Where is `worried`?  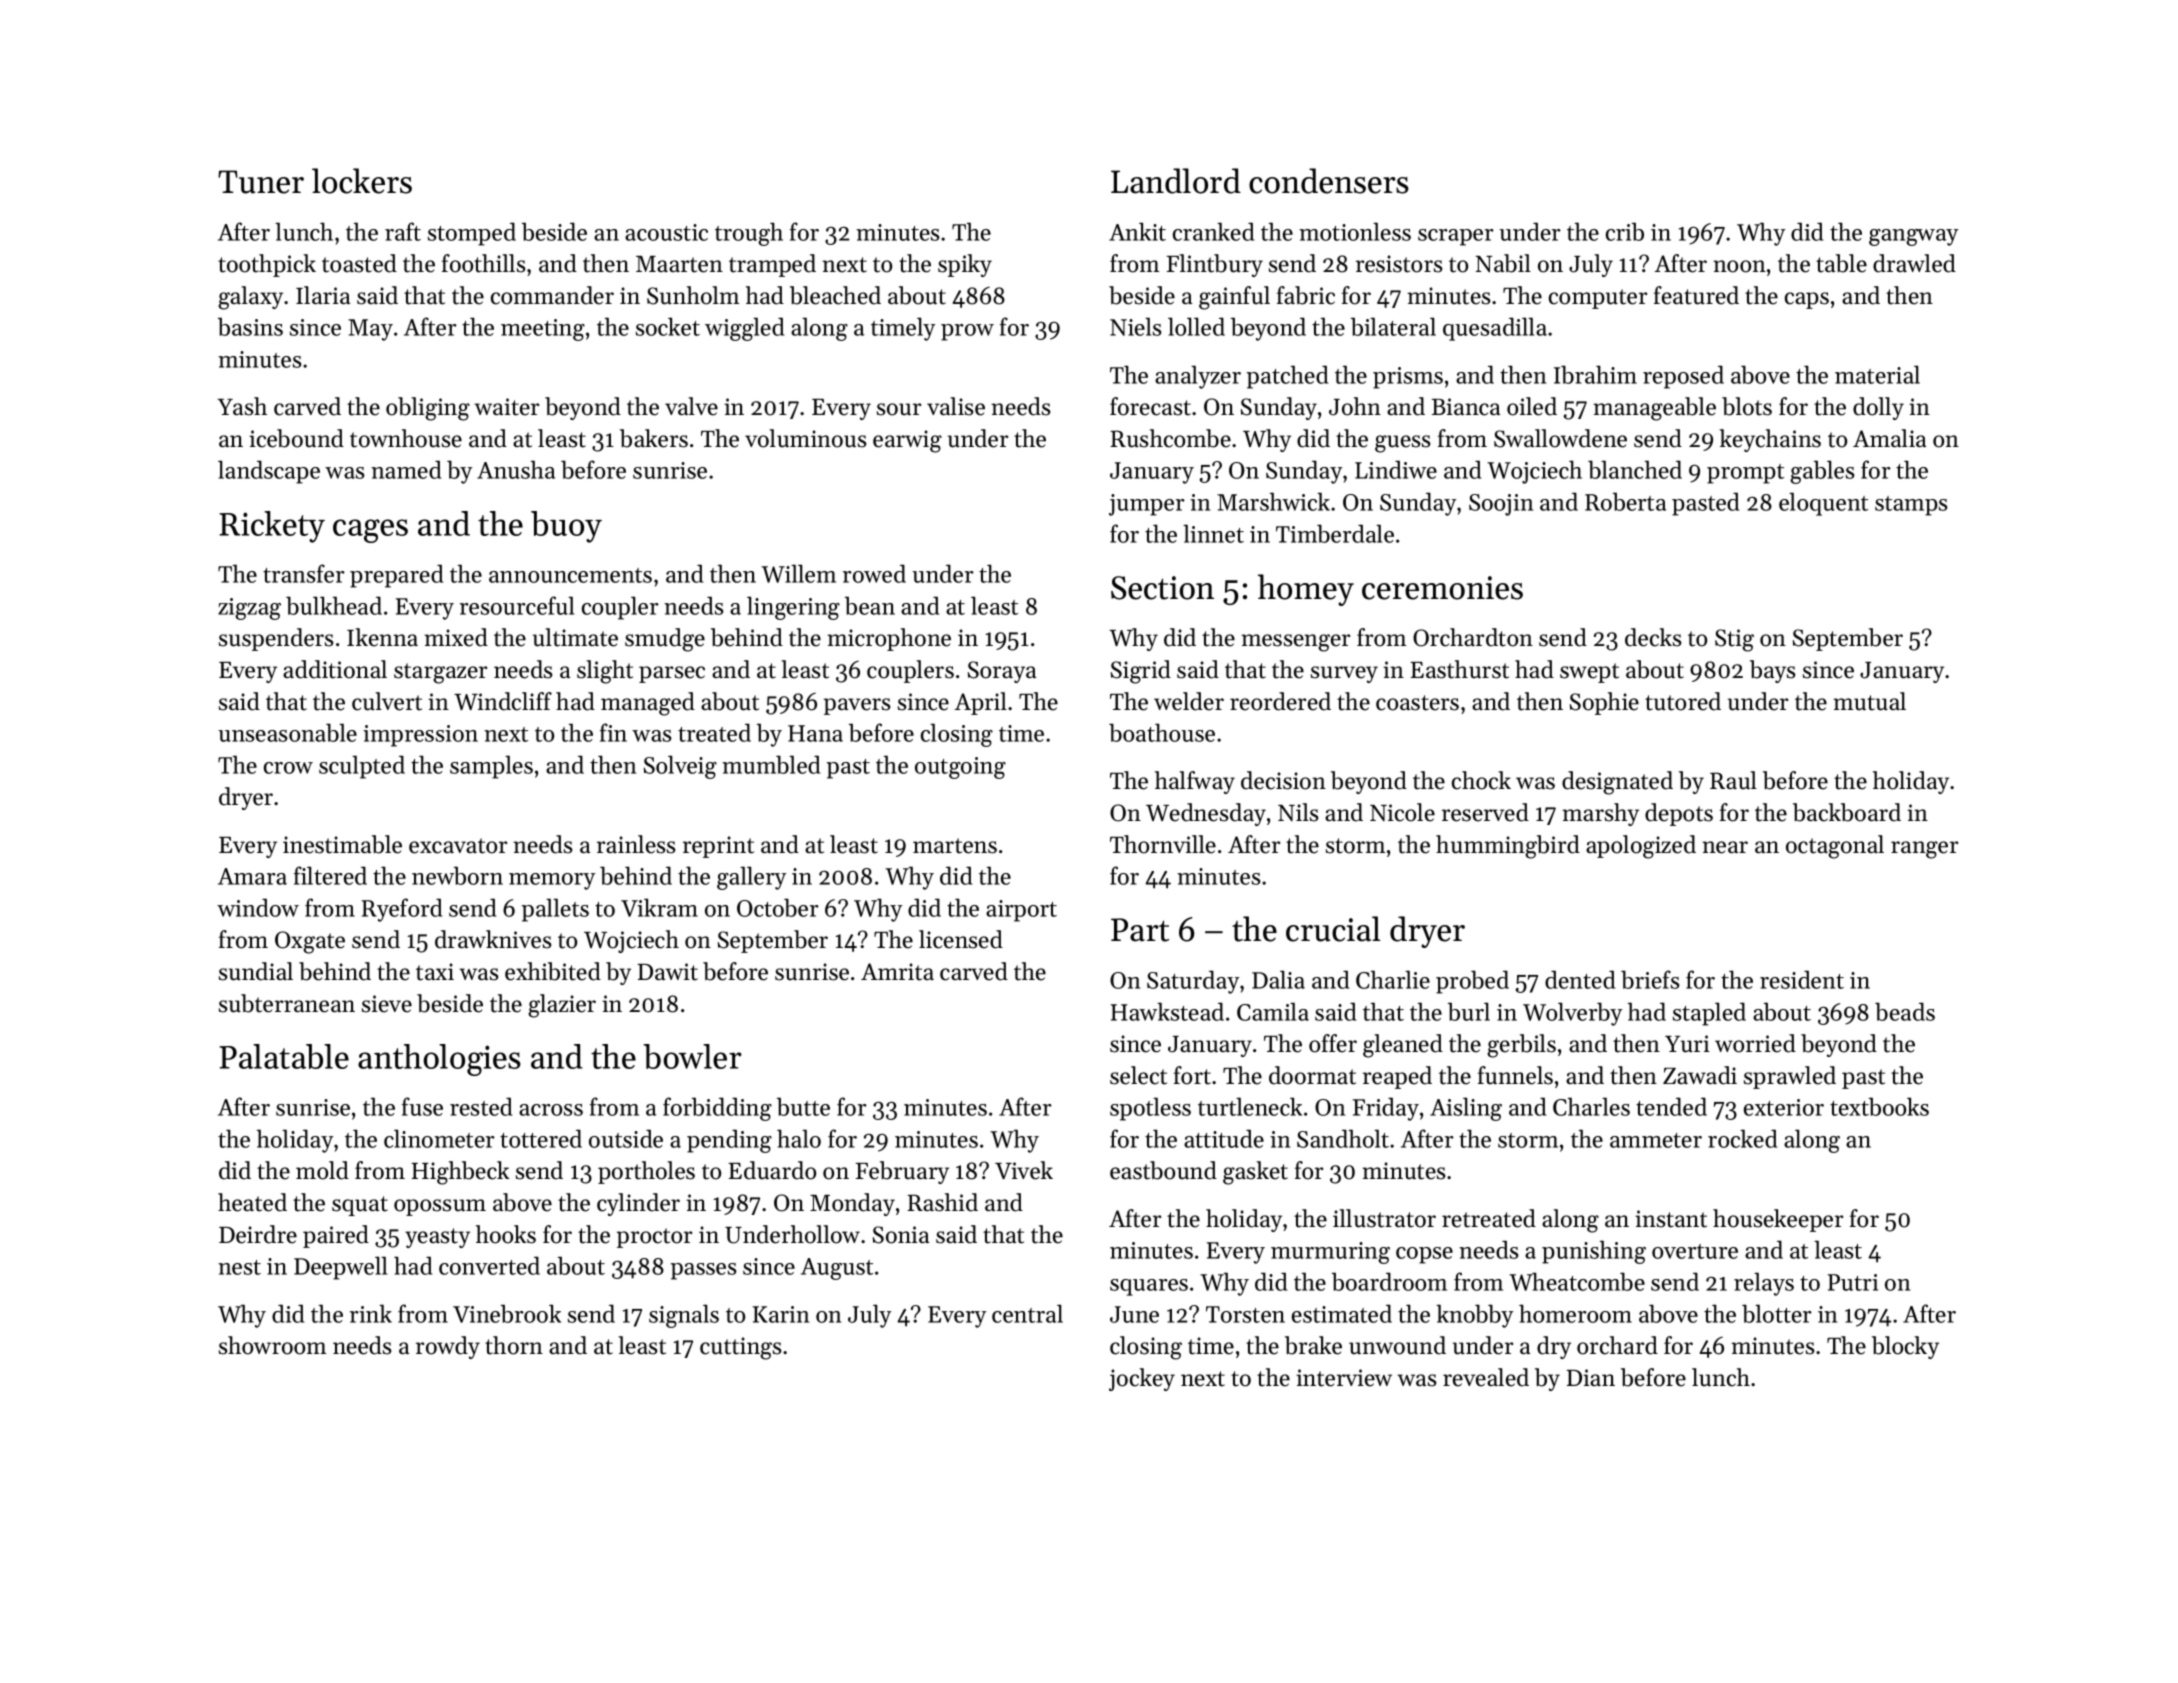 worried is located at coordinates (1755, 1043).
